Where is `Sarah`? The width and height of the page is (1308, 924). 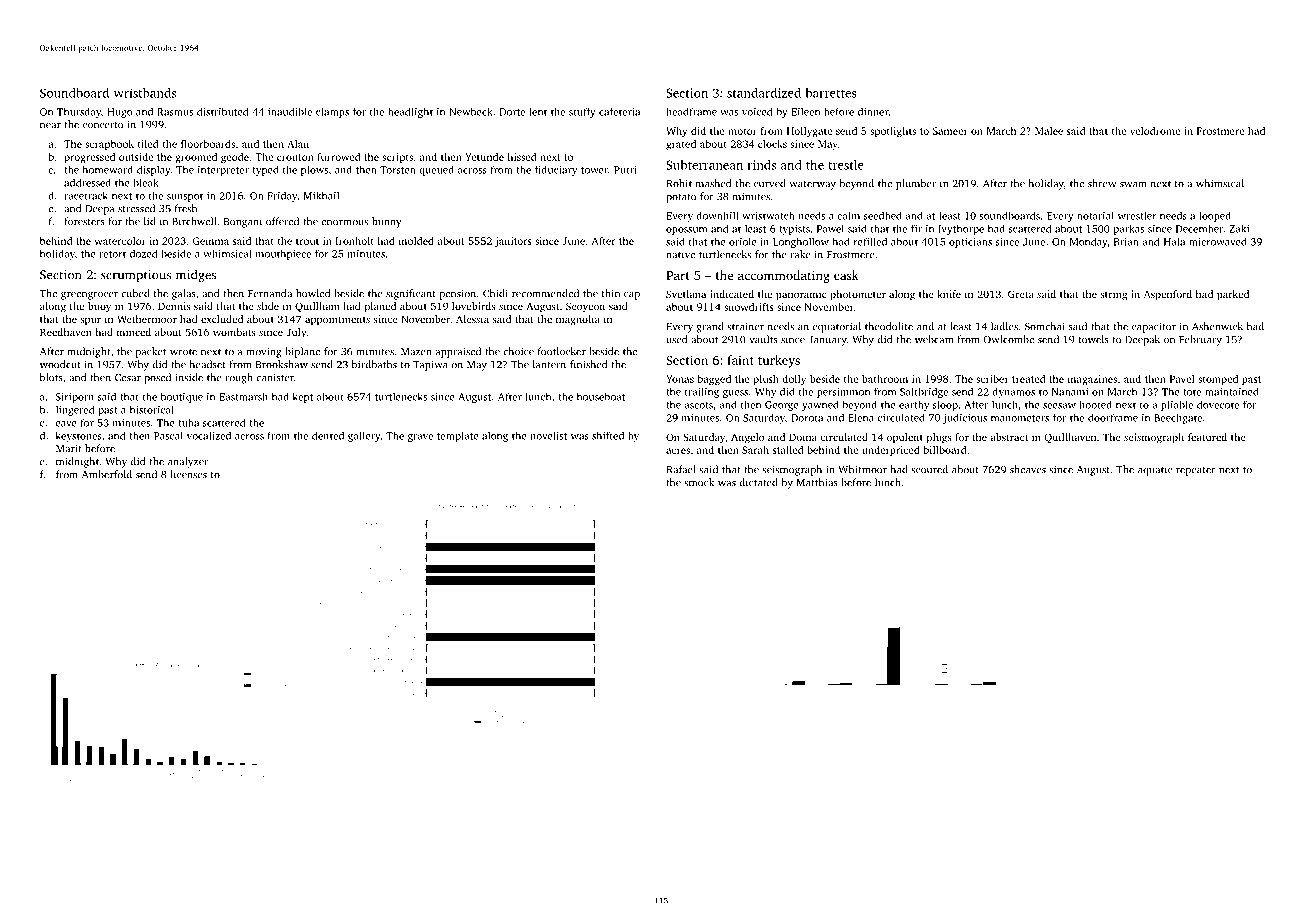
Sarah is located at coordinates (755, 450).
